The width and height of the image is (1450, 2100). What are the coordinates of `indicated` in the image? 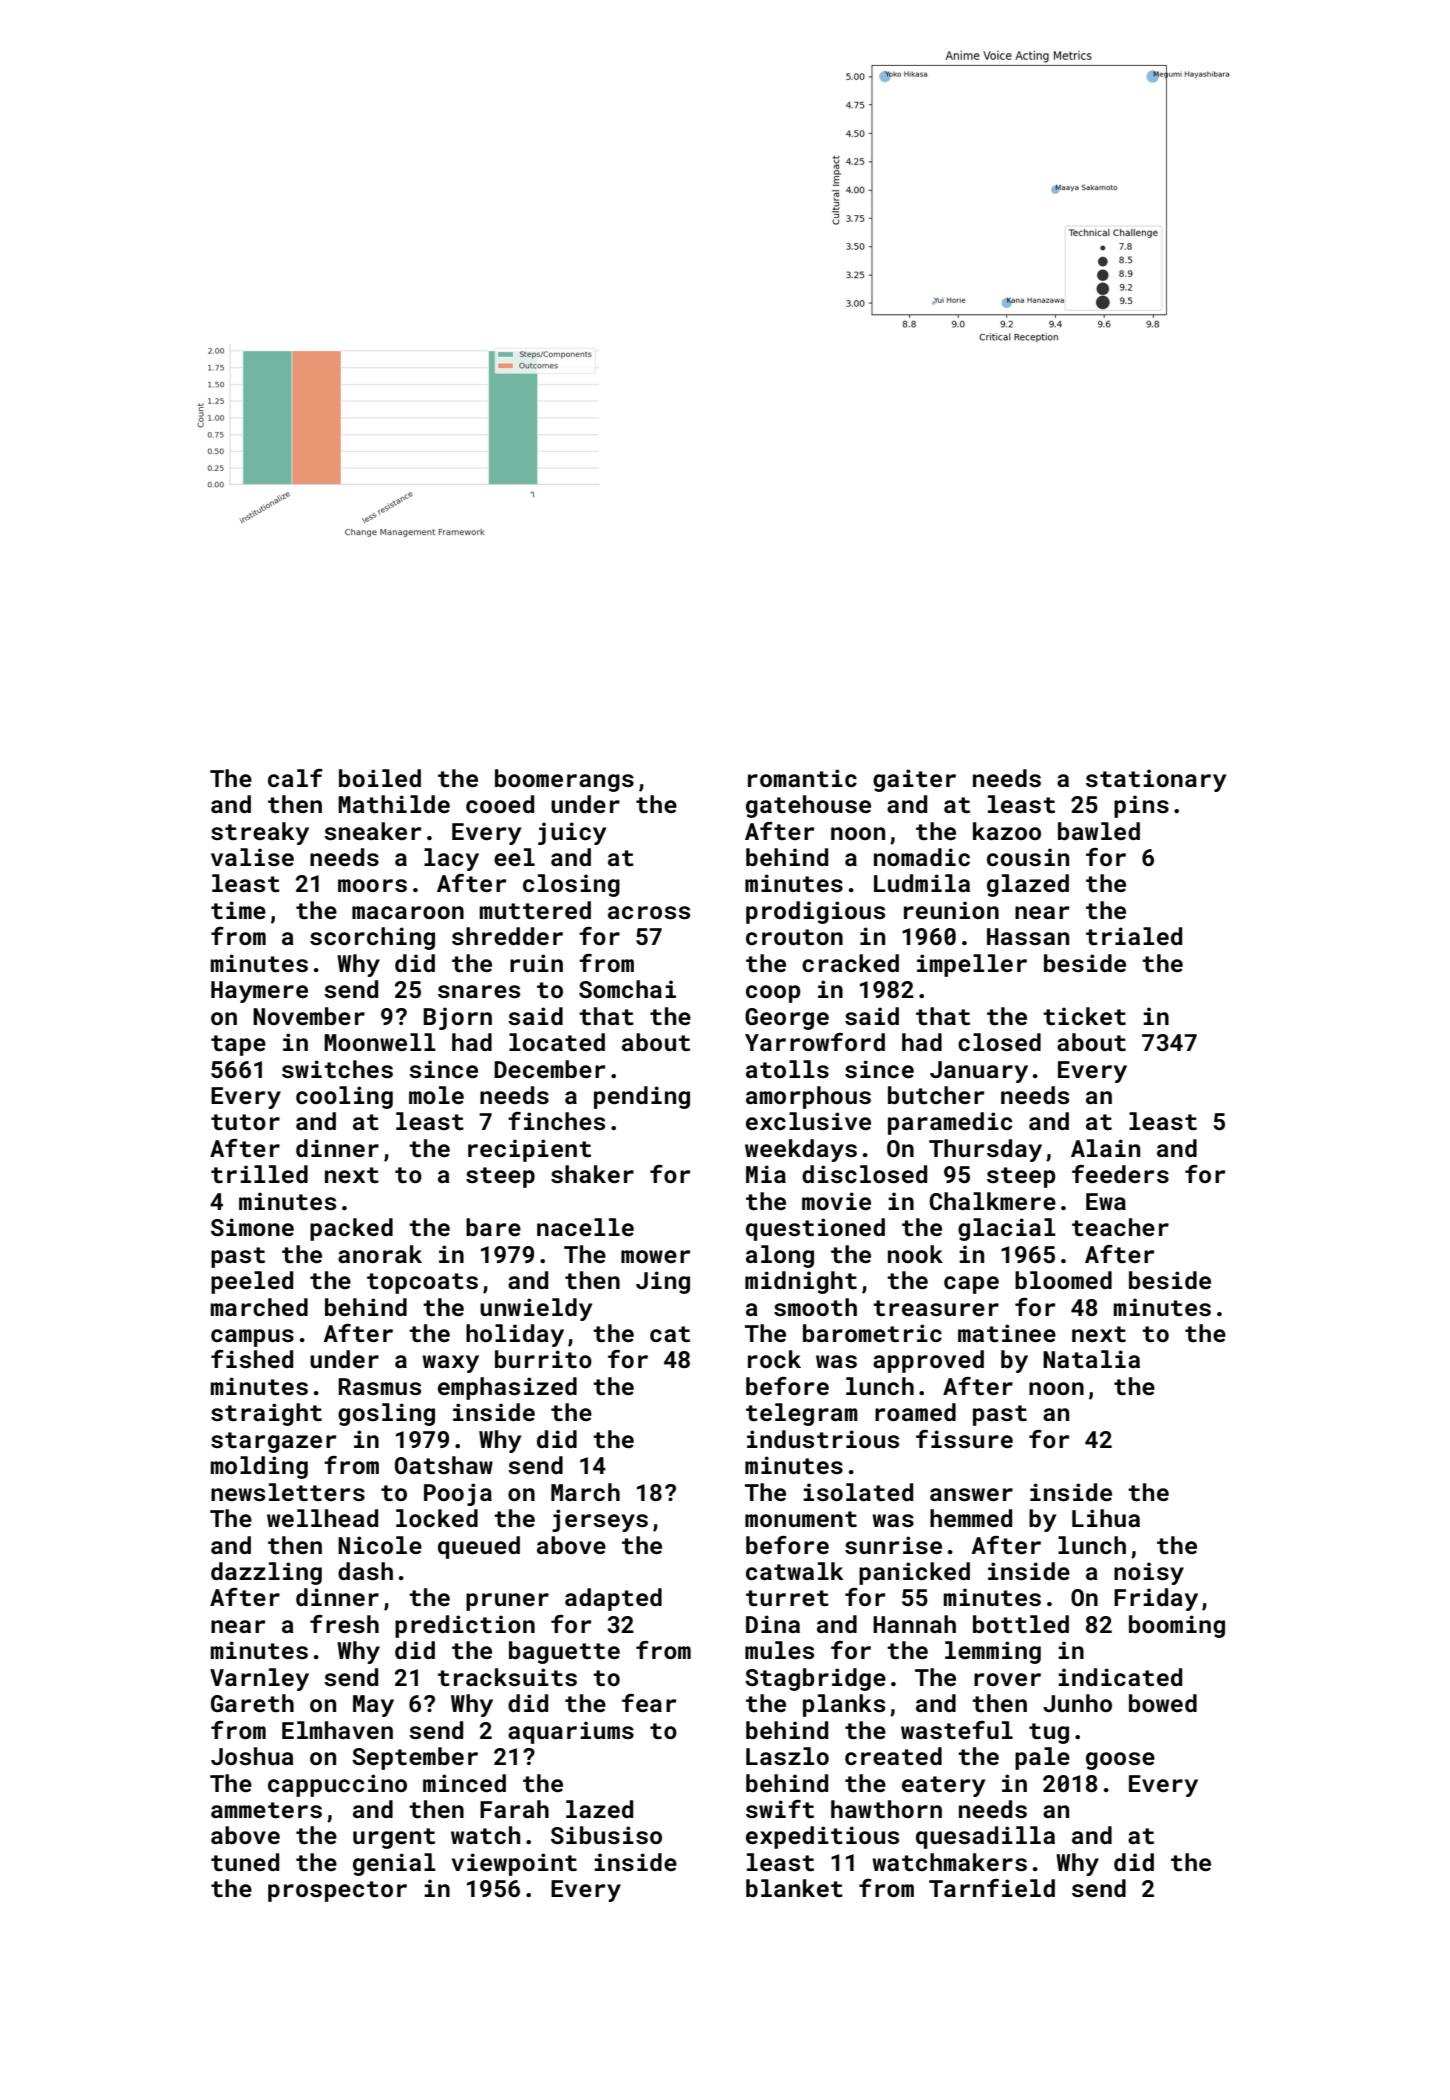 It's located at (1120, 1677).
